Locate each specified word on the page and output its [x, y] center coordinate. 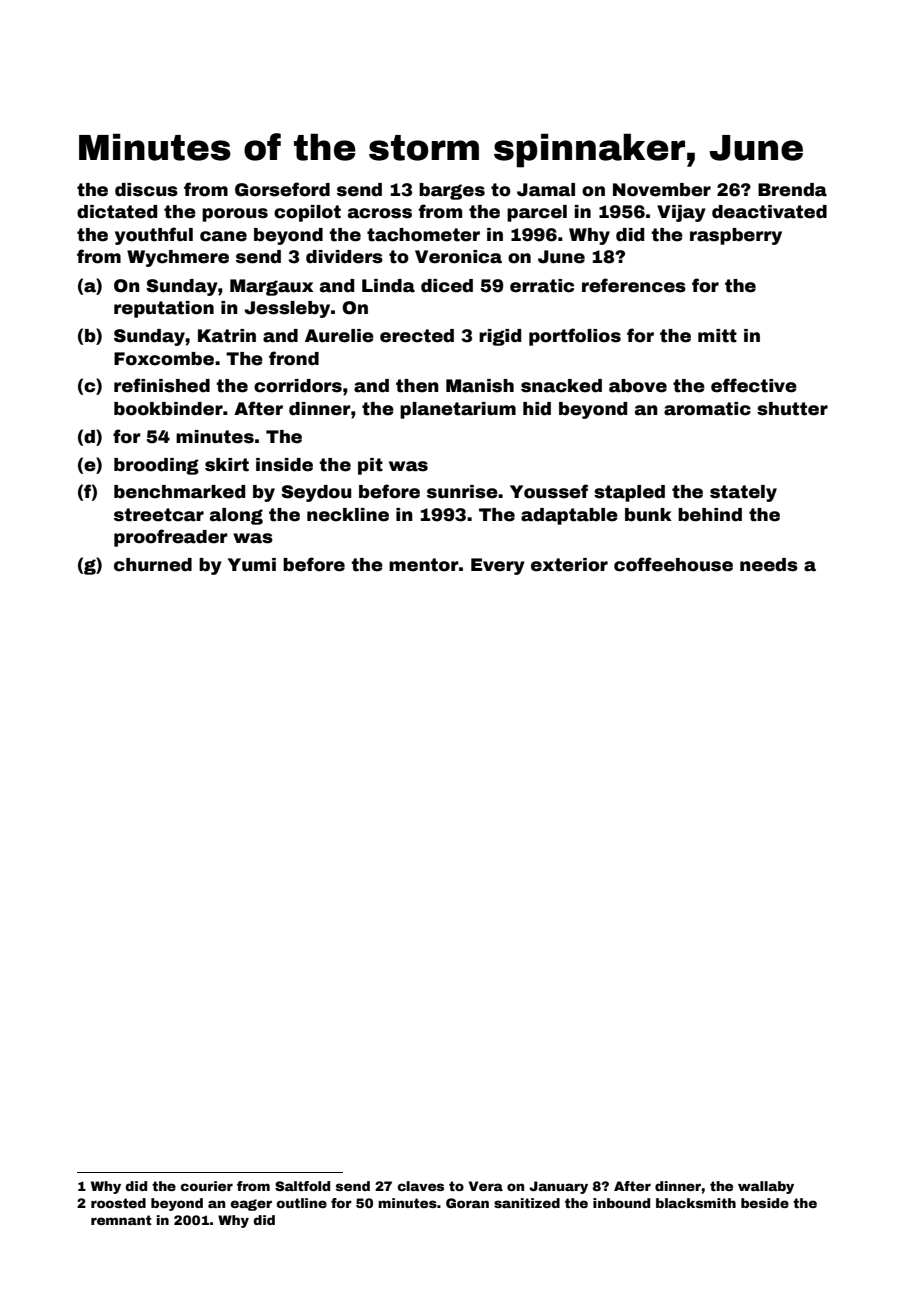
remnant [121, 1220]
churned [153, 565]
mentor [424, 565]
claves [420, 1186]
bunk [648, 515]
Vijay [681, 213]
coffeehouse [673, 564]
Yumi [252, 565]
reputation [164, 309]
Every [498, 566]
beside [765, 1203]
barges [452, 191]
